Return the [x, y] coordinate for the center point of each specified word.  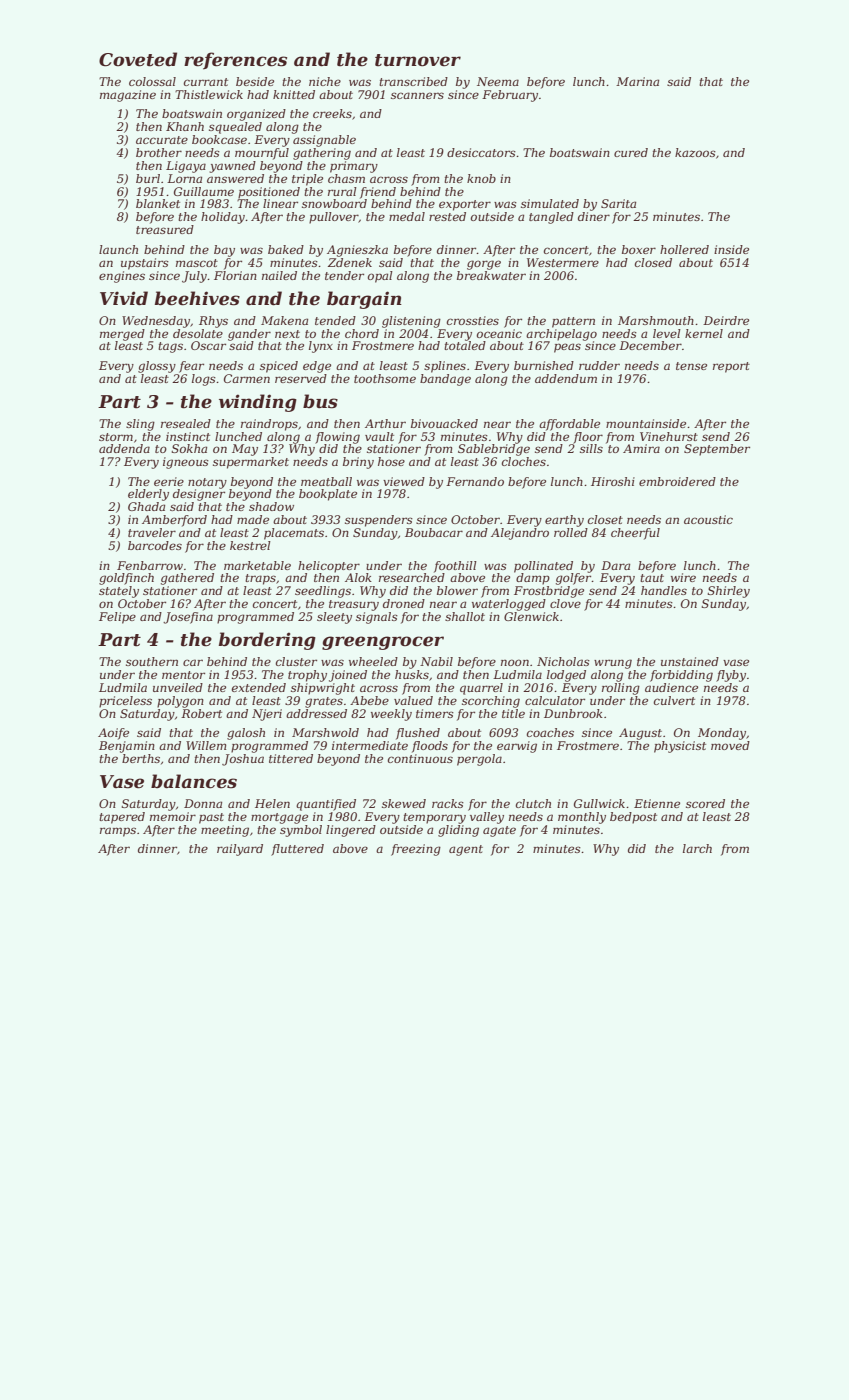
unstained [690, 661]
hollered [684, 249]
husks [412, 674]
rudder [599, 365]
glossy [157, 367]
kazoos [695, 152]
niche [325, 81]
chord [362, 333]
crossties [473, 320]
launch [118, 249]
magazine [128, 96]
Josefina [188, 618]
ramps [118, 832]
